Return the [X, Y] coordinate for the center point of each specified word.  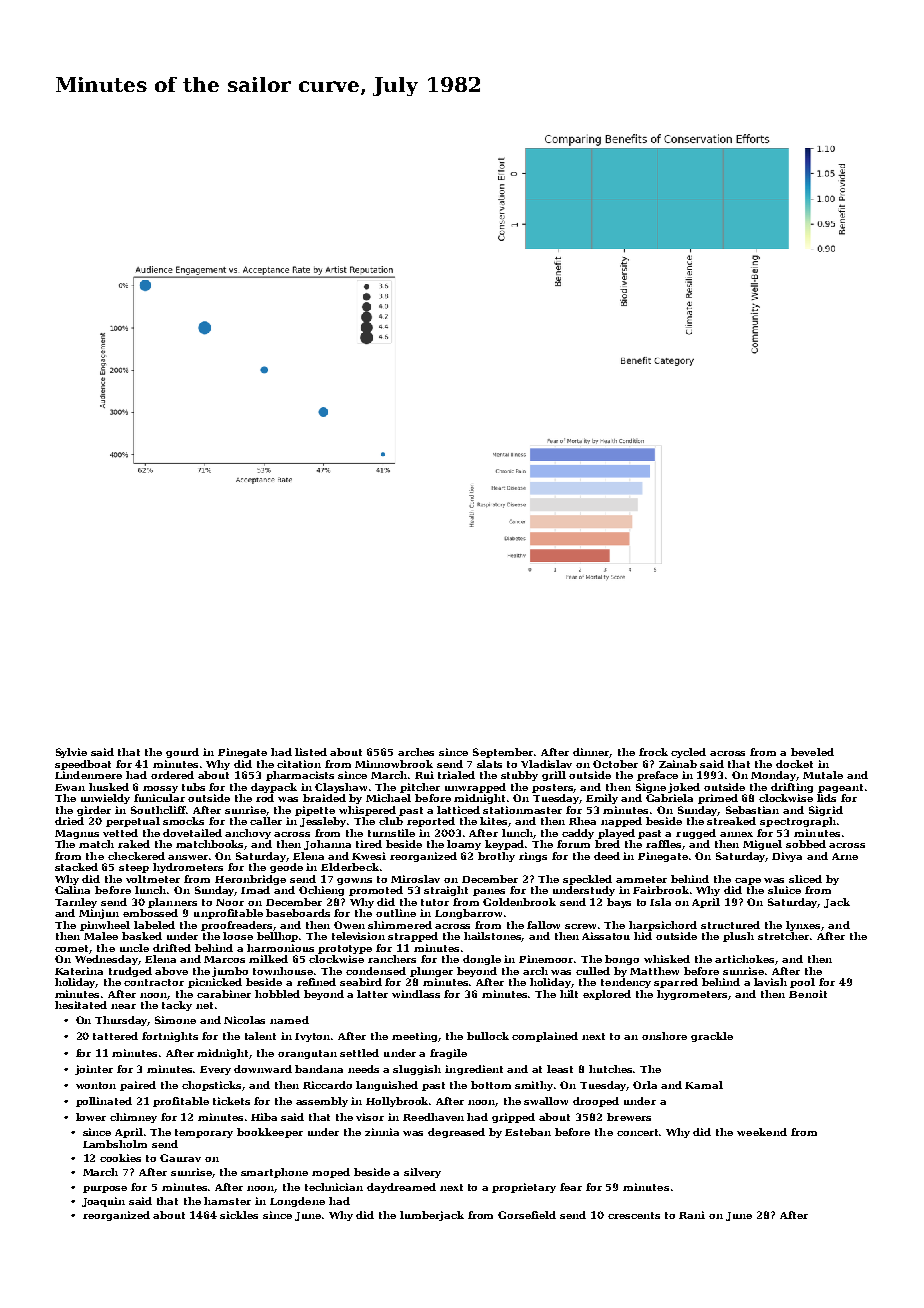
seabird [361, 982]
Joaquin [103, 1202]
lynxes [804, 926]
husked [109, 787]
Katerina [79, 971]
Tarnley [76, 903]
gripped [513, 1118]
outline [396, 913]
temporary [204, 1133]
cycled [688, 753]
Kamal [704, 1085]
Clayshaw [341, 788]
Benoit [808, 994]
